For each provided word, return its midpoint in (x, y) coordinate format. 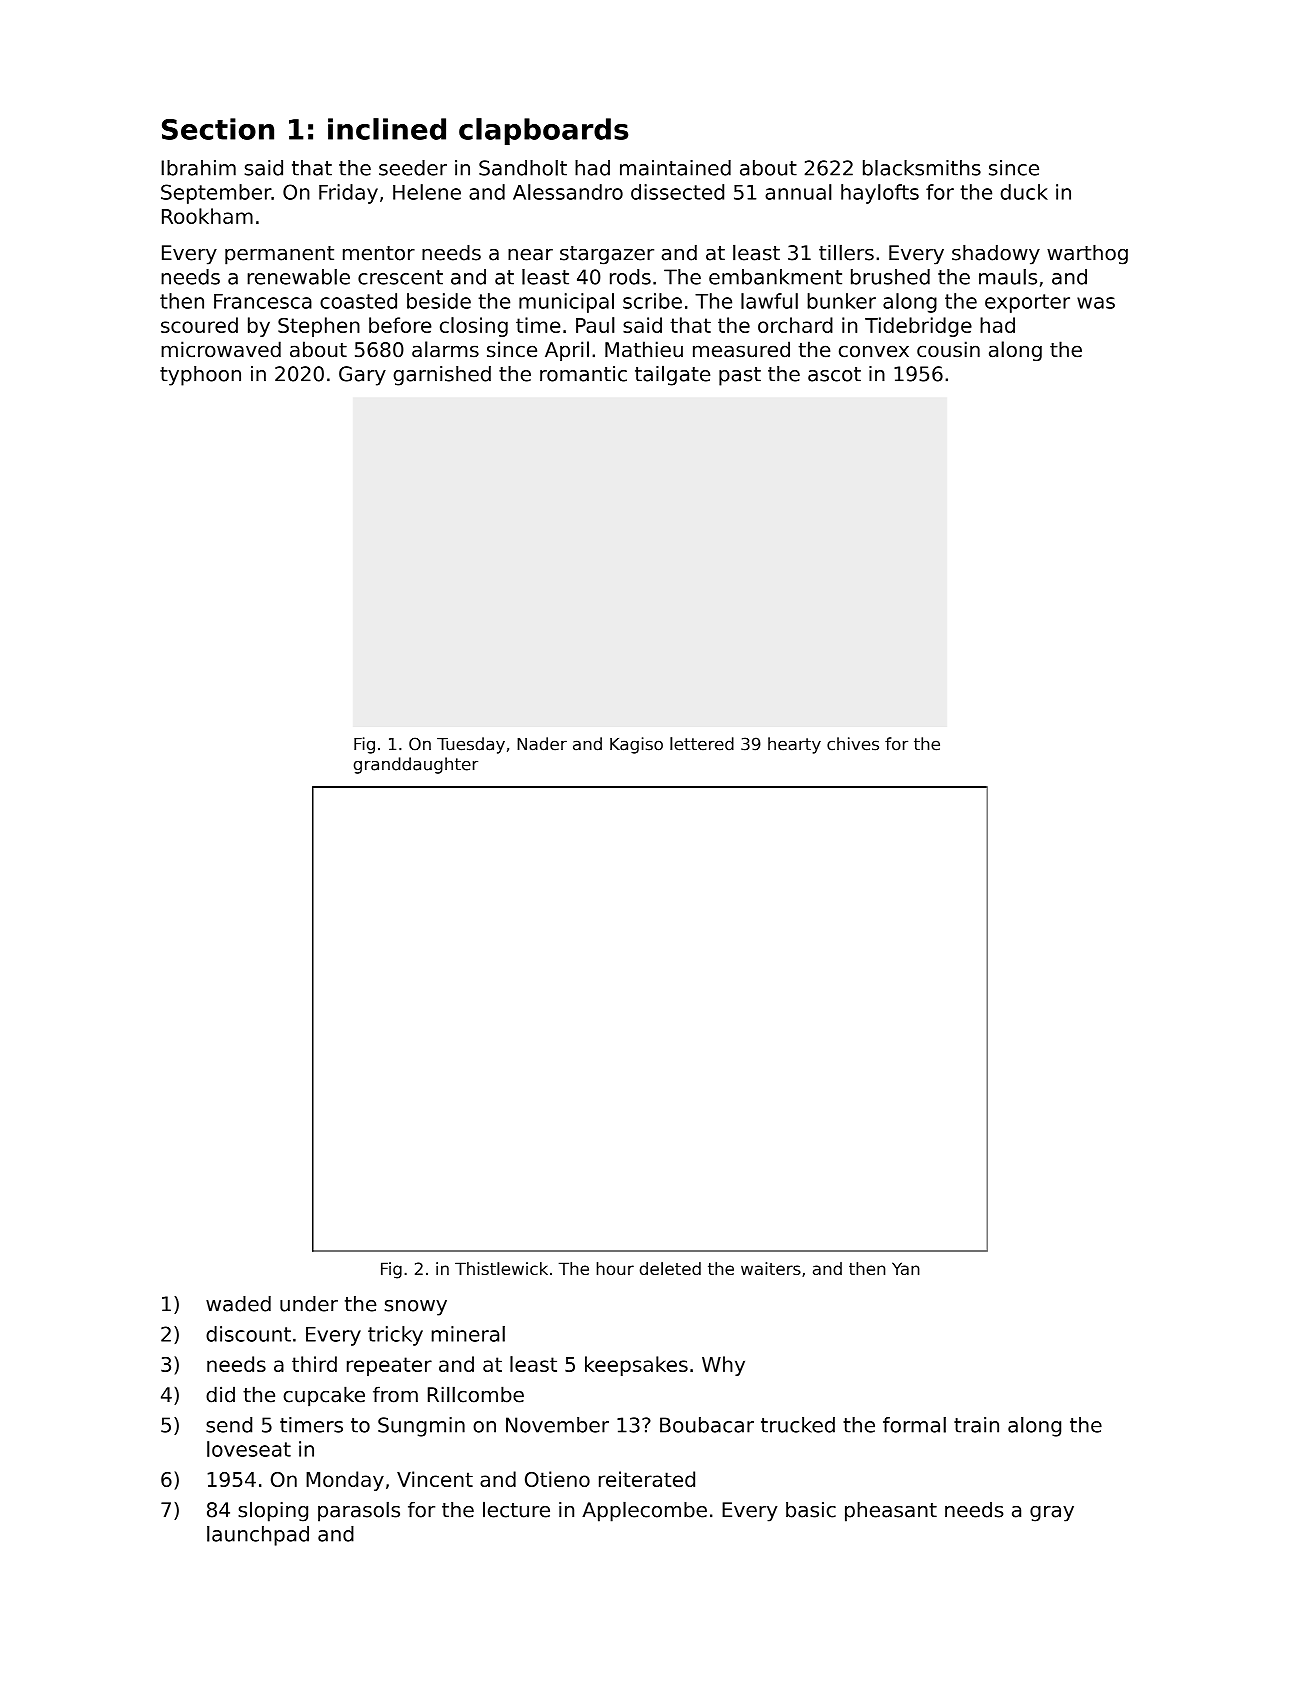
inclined (387, 129)
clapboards (543, 131)
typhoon (200, 376)
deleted (670, 1268)
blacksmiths (922, 168)
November (557, 1425)
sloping (273, 1511)
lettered (702, 744)
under (309, 1304)
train (976, 1425)
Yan (906, 1268)
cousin (948, 349)
